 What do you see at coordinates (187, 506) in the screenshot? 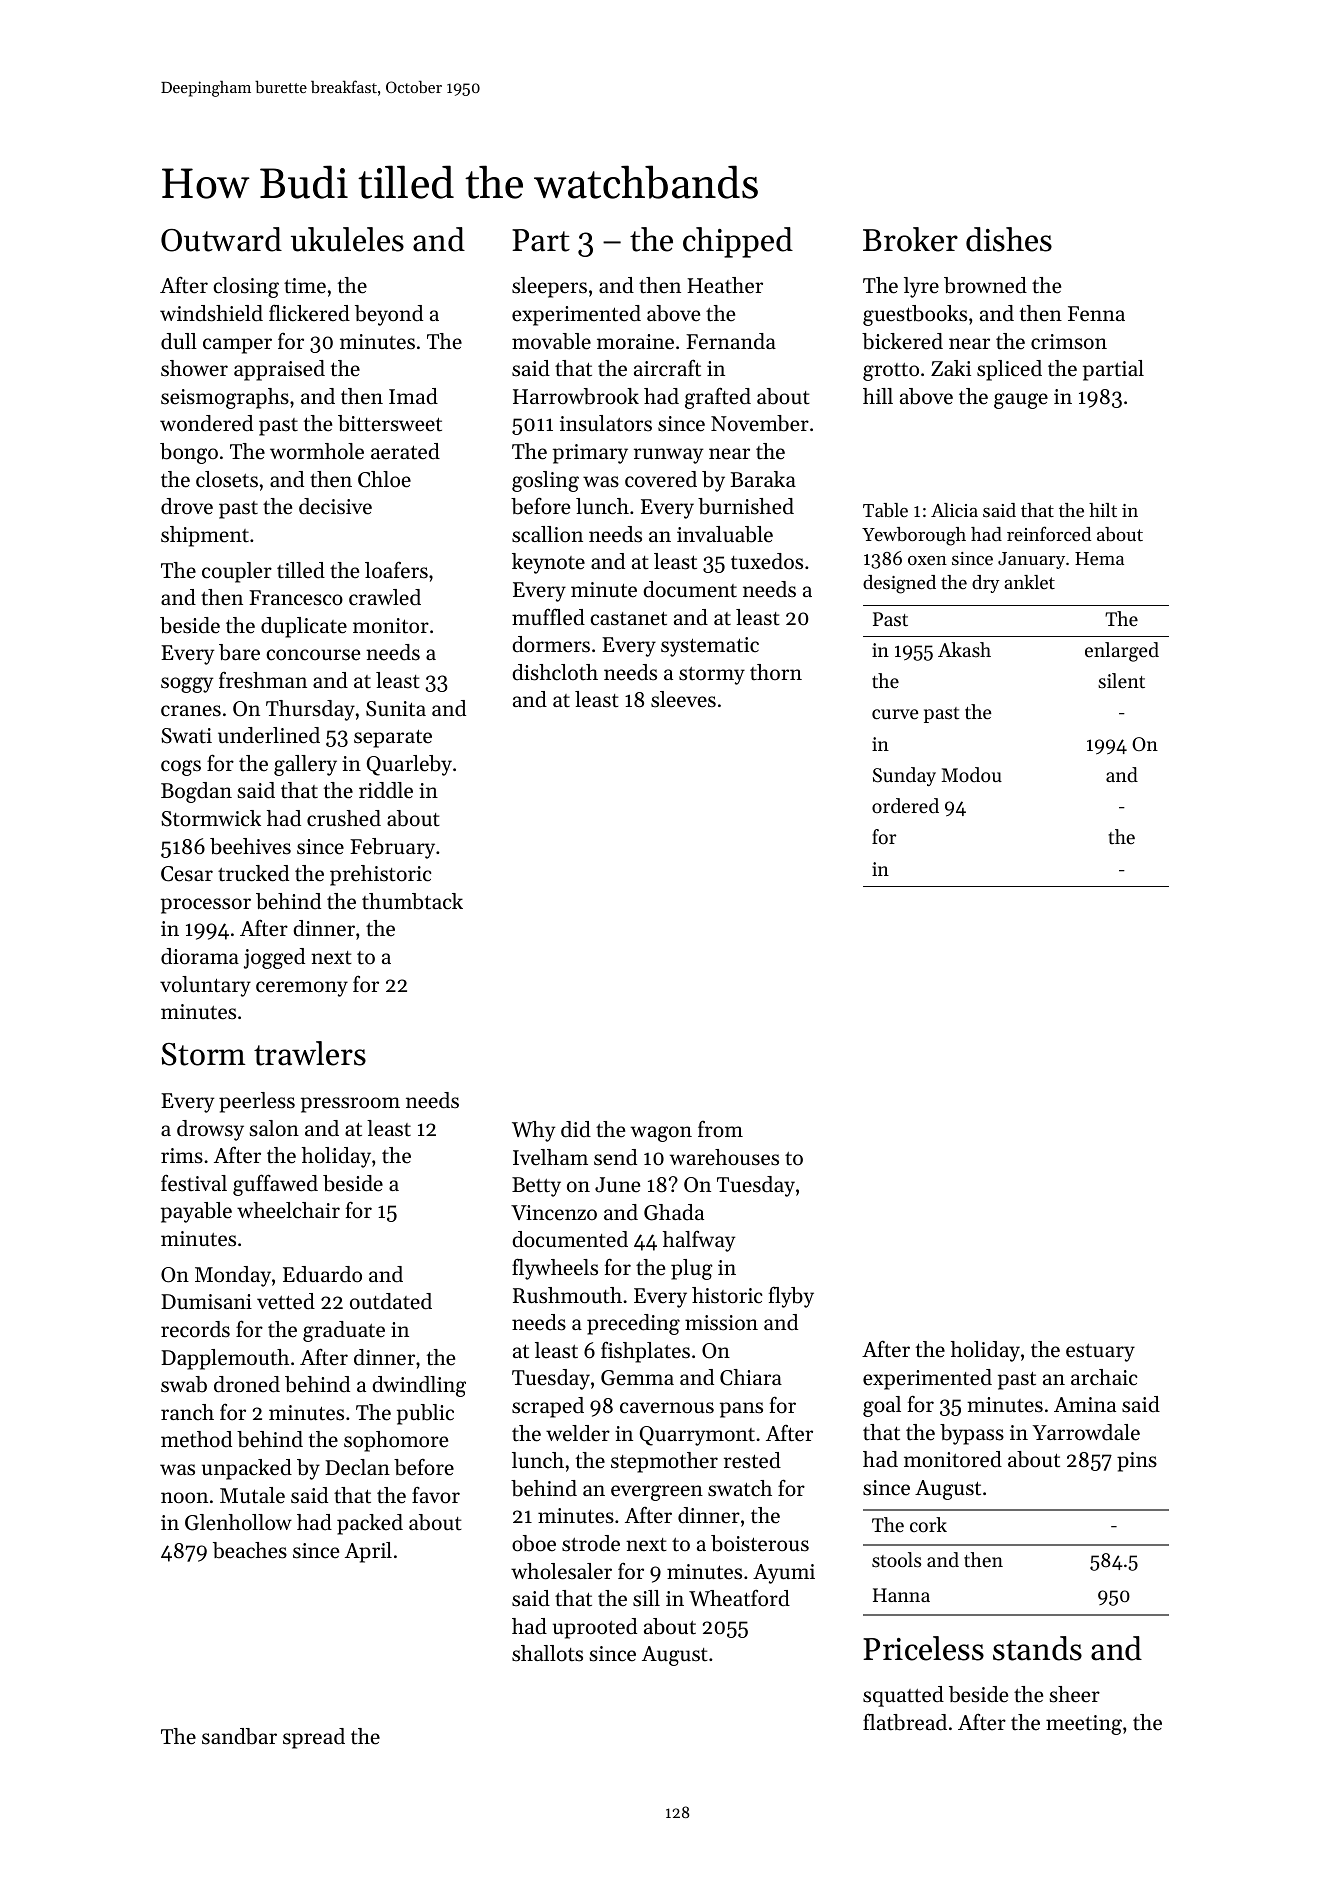
I see `drove` at bounding box center [187, 506].
